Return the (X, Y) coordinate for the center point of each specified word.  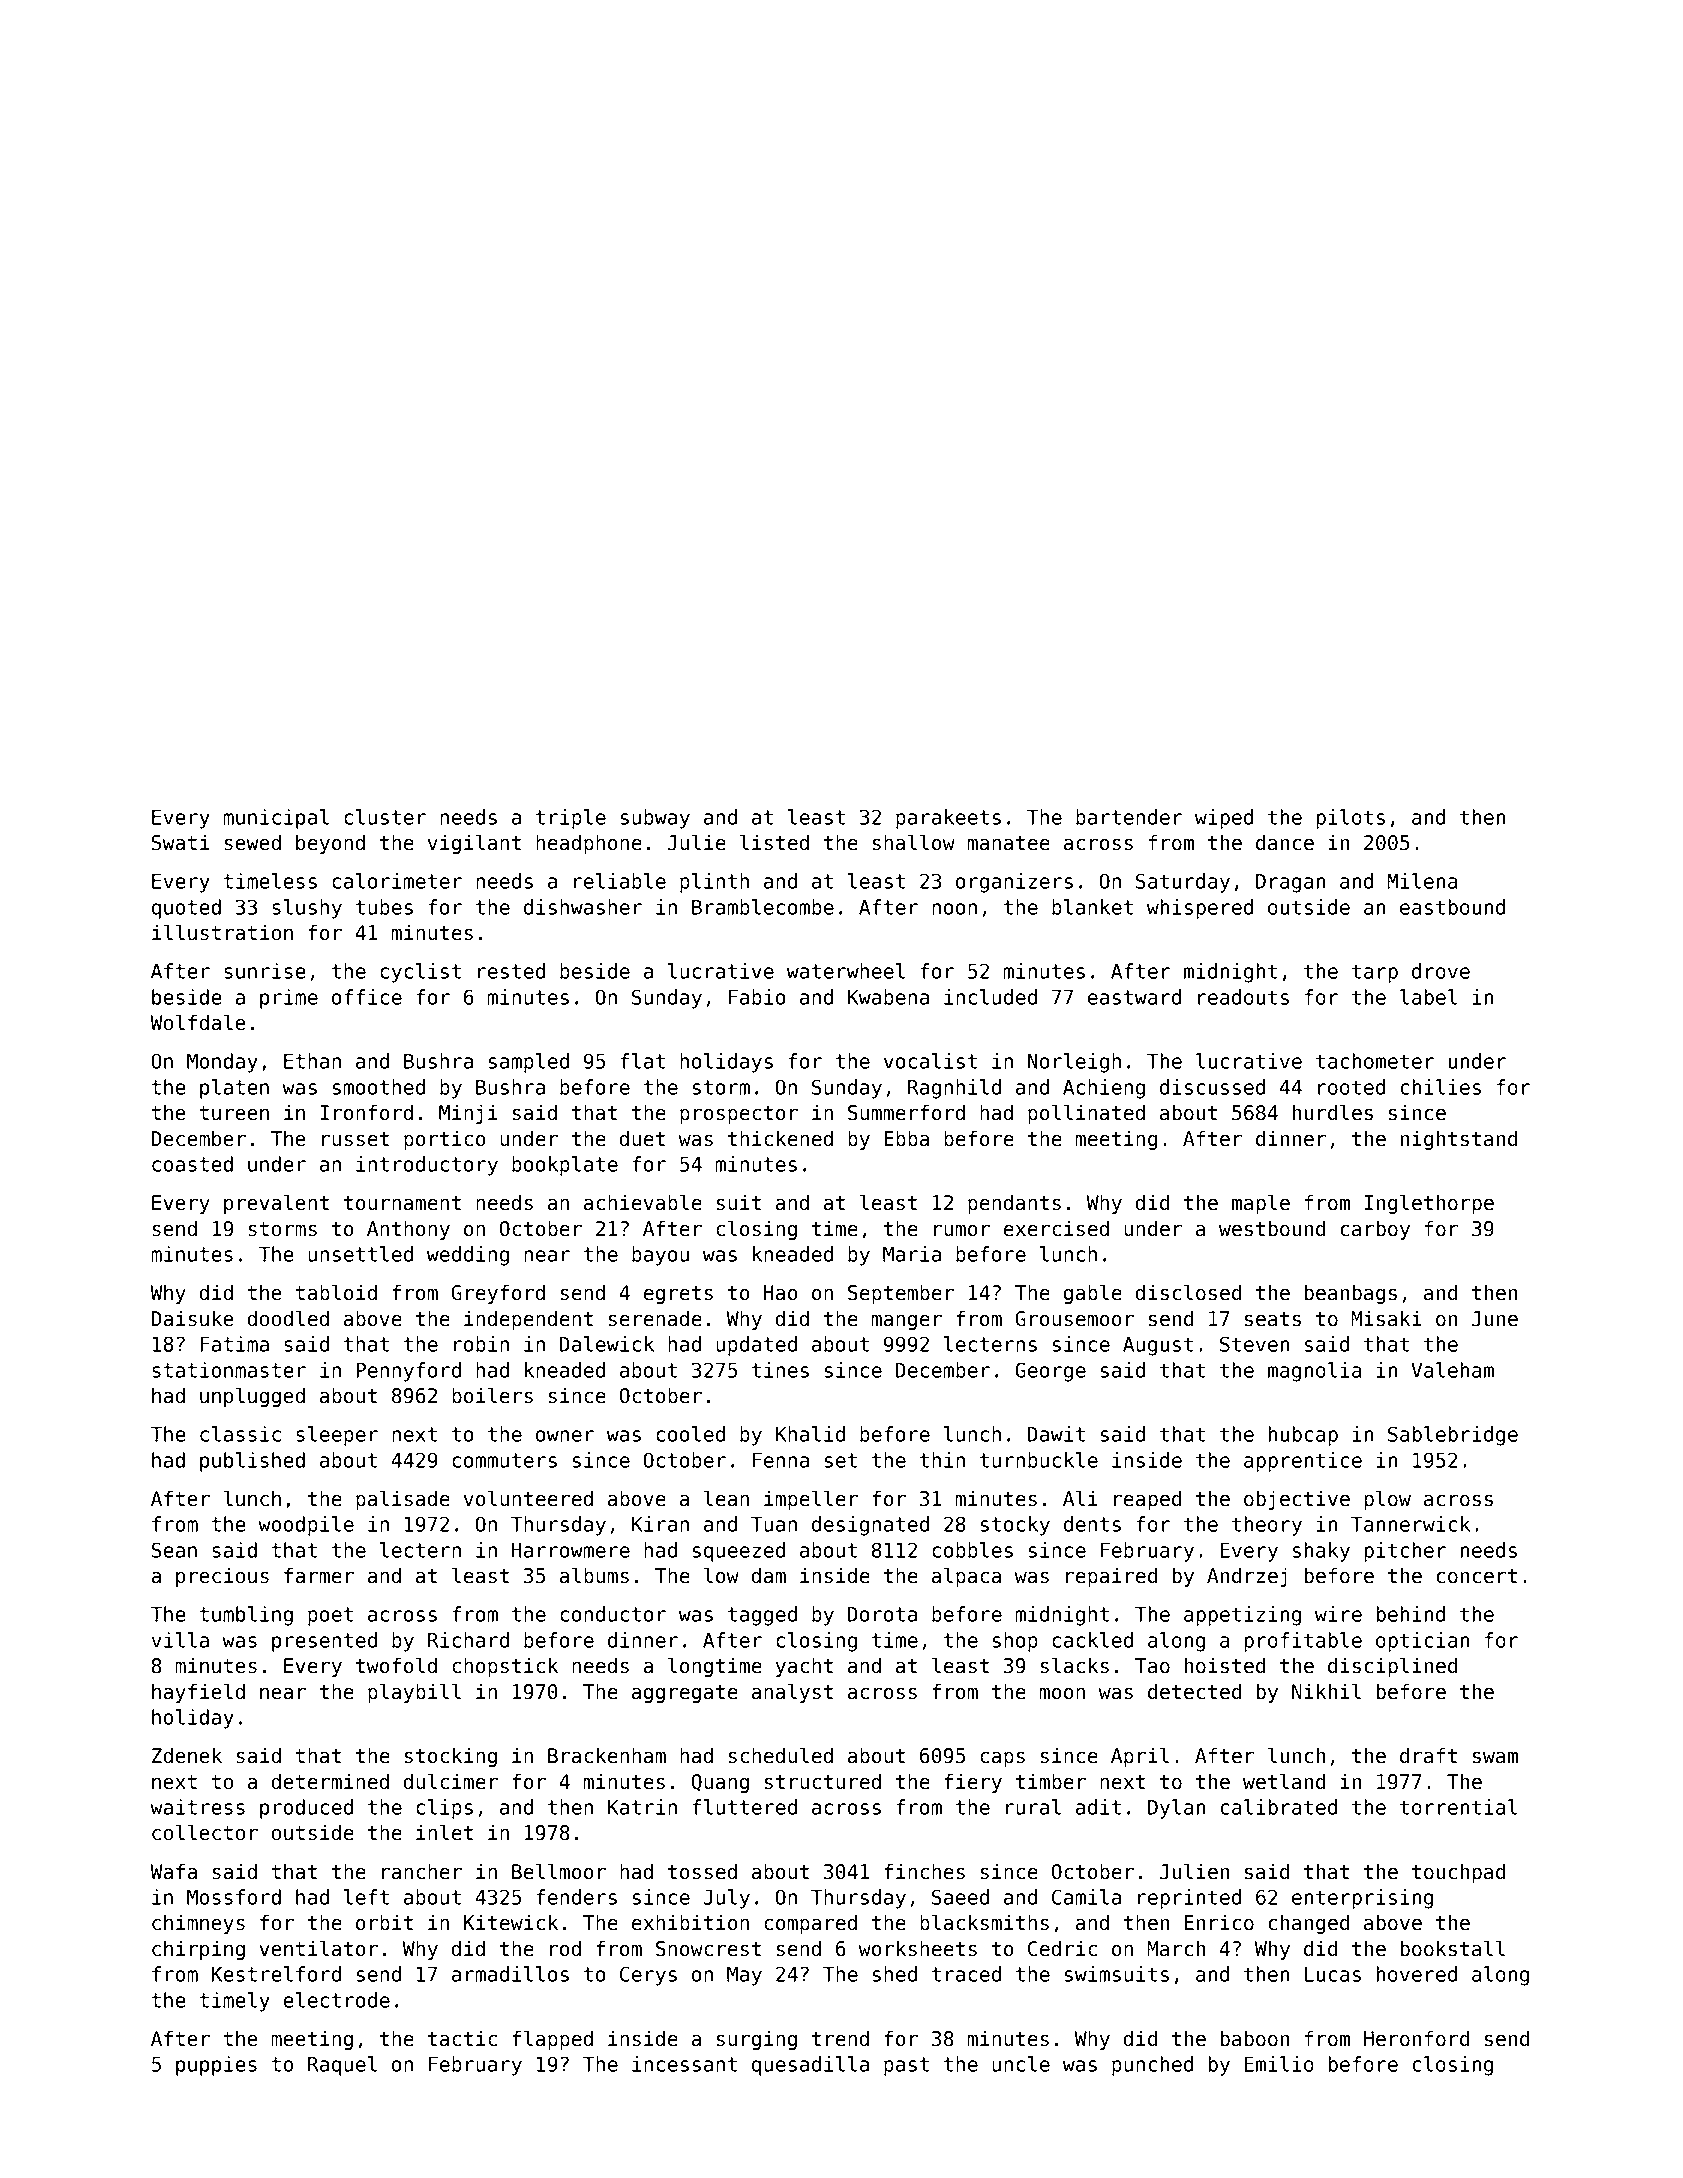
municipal (276, 819)
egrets (678, 1295)
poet (330, 1616)
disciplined (1392, 1667)
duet (642, 1138)
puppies (216, 2066)
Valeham (1452, 1370)
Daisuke (193, 1318)
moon (1062, 1693)
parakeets (948, 819)
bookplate (565, 1166)
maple (1261, 1204)
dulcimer (451, 1781)
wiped (1224, 819)
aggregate (685, 1694)
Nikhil (1326, 1691)
